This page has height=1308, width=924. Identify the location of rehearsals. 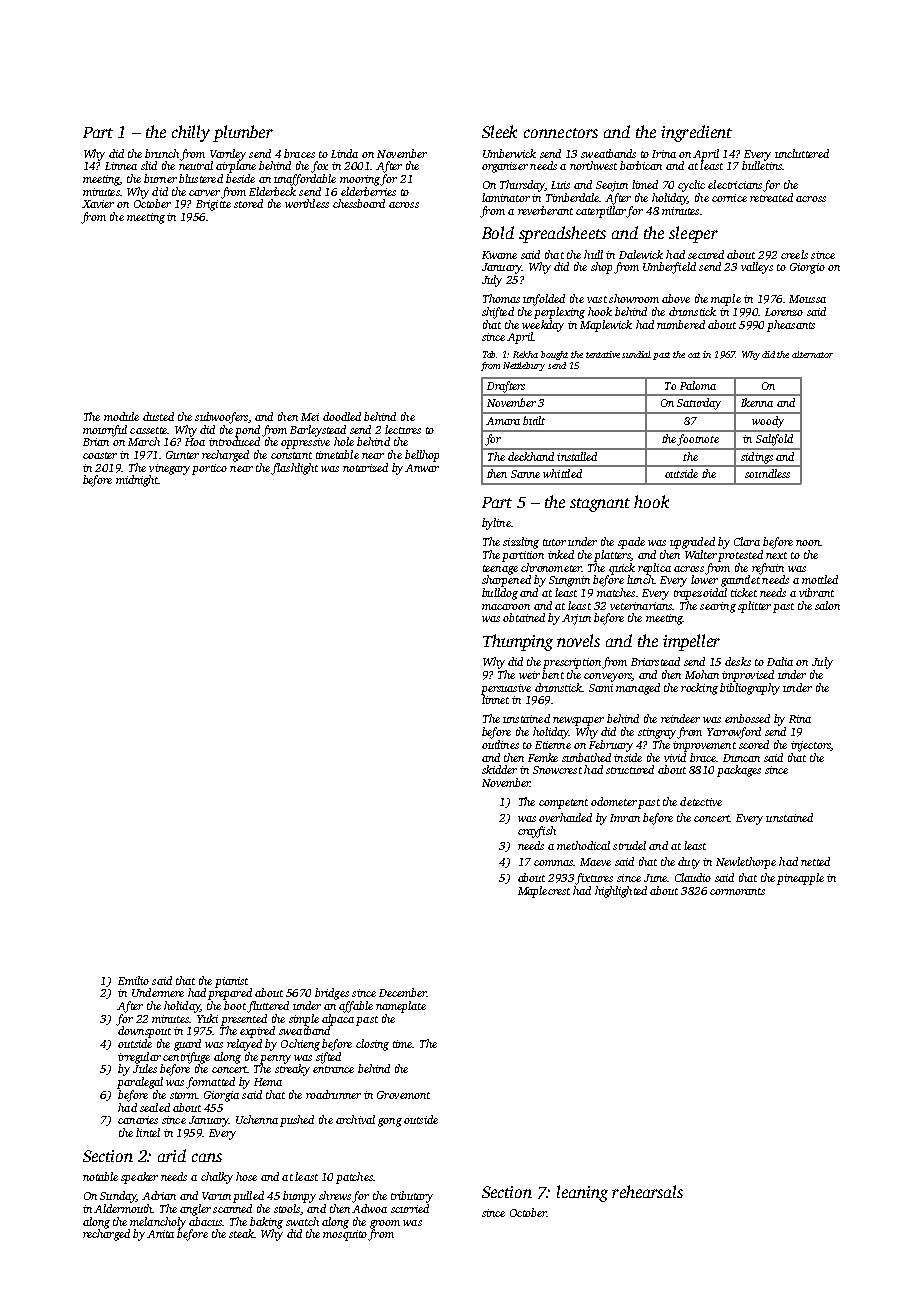
(647, 1191).
